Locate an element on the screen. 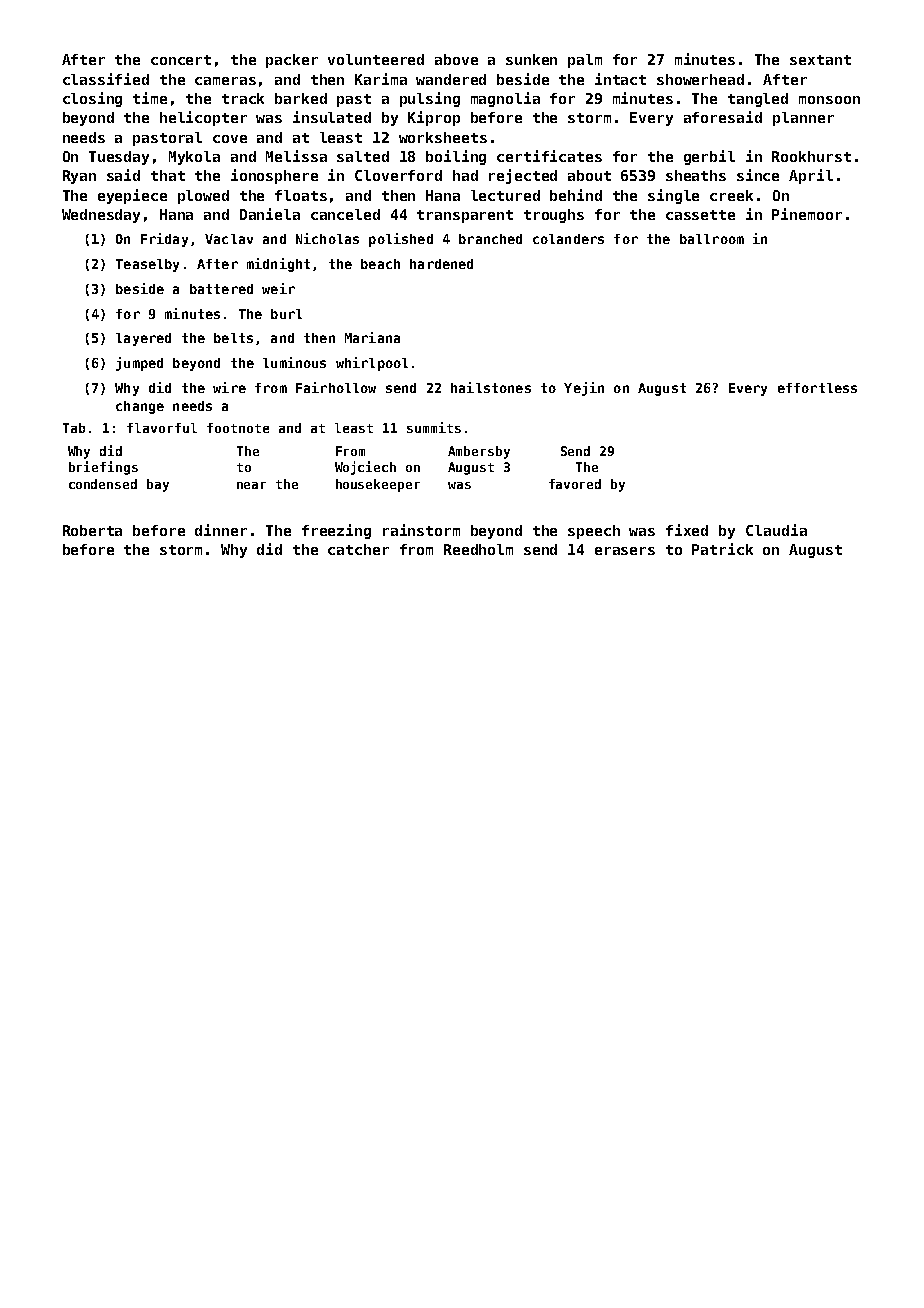  Mykola is located at coordinates (194, 158).
